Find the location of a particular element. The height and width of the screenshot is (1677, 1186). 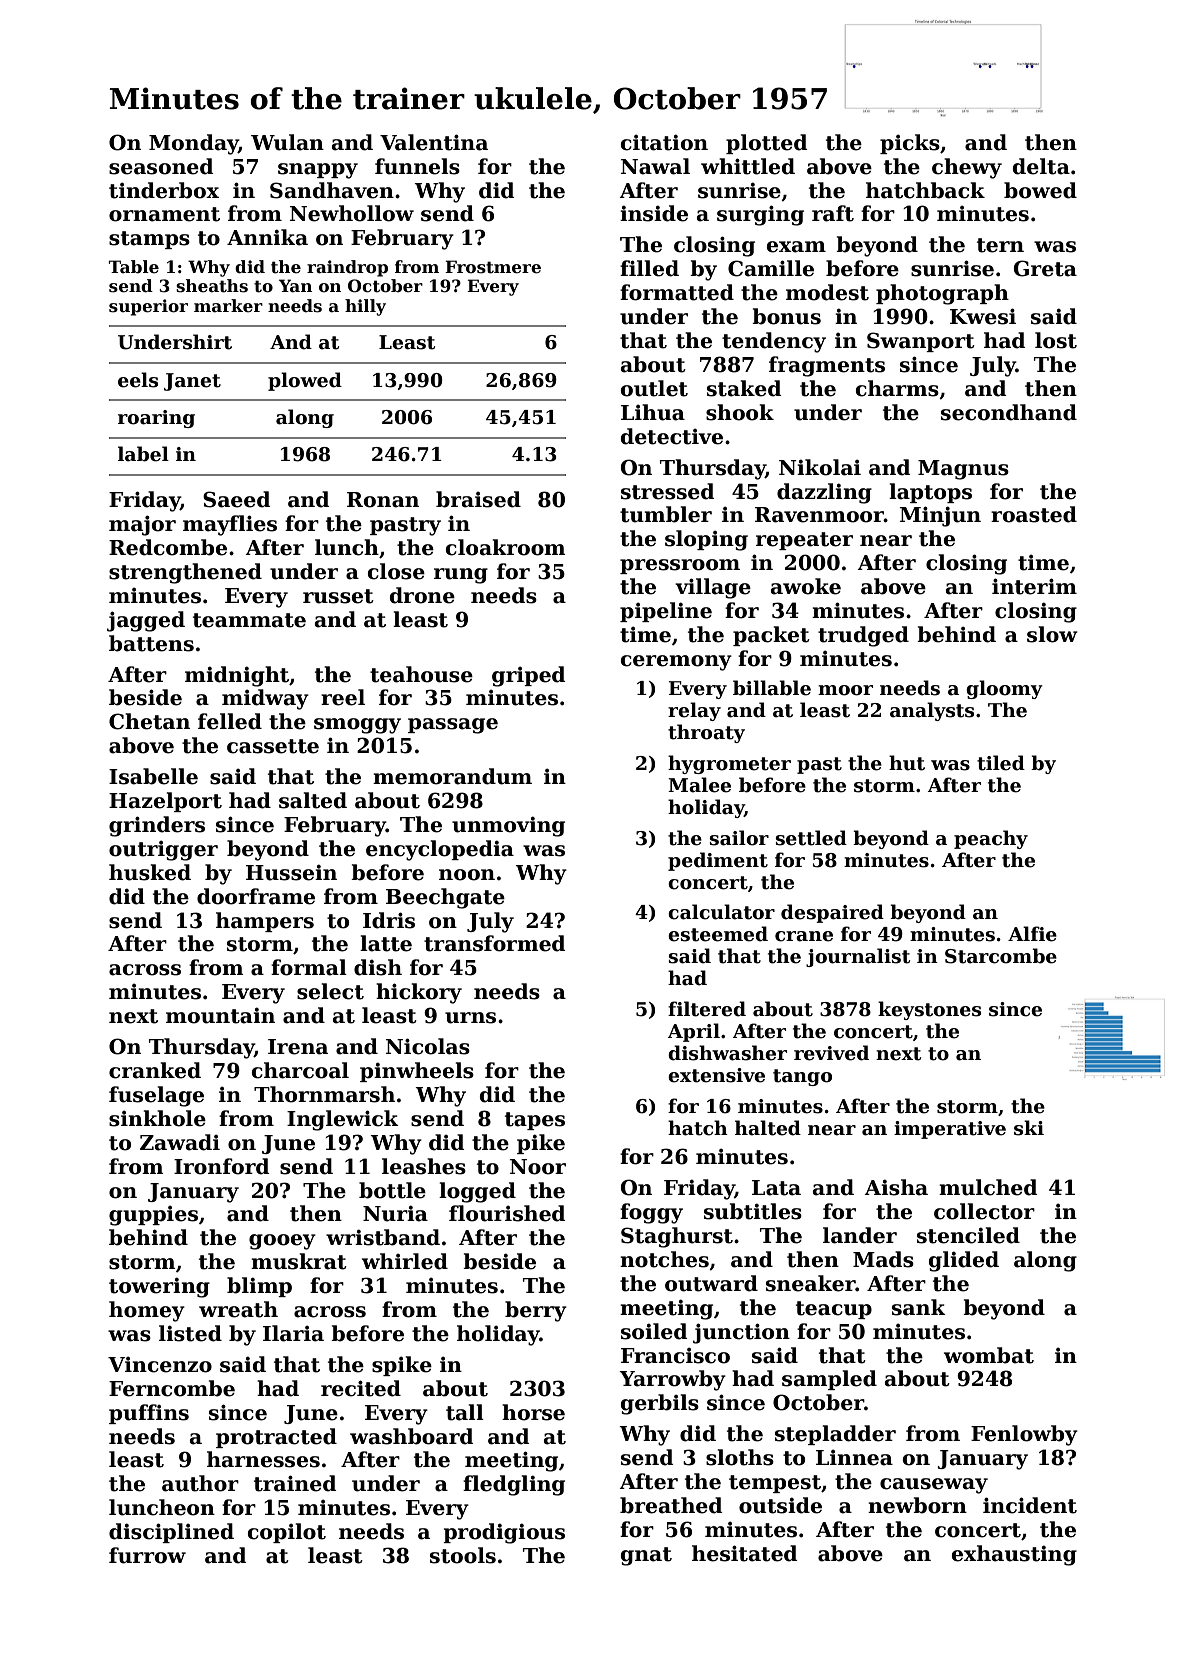

listed is located at coordinates (190, 1333).
